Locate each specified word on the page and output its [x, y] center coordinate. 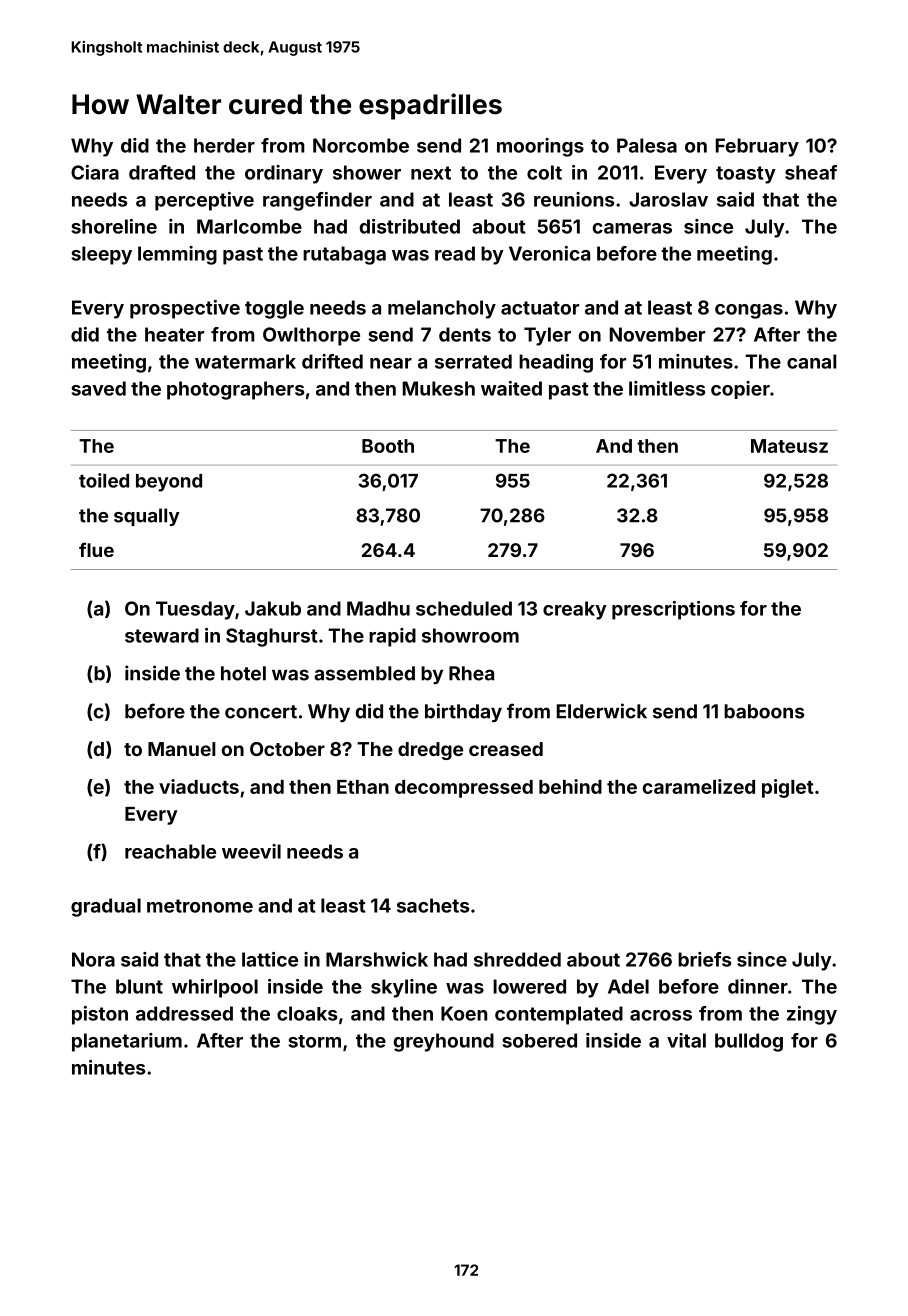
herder [224, 145]
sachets [433, 905]
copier [740, 390]
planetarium [127, 1042]
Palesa [647, 145]
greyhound [444, 1042]
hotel [243, 673]
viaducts [199, 786]
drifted [332, 361]
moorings [540, 147]
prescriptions [673, 610]
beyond [169, 483]
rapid [392, 637]
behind [570, 786]
